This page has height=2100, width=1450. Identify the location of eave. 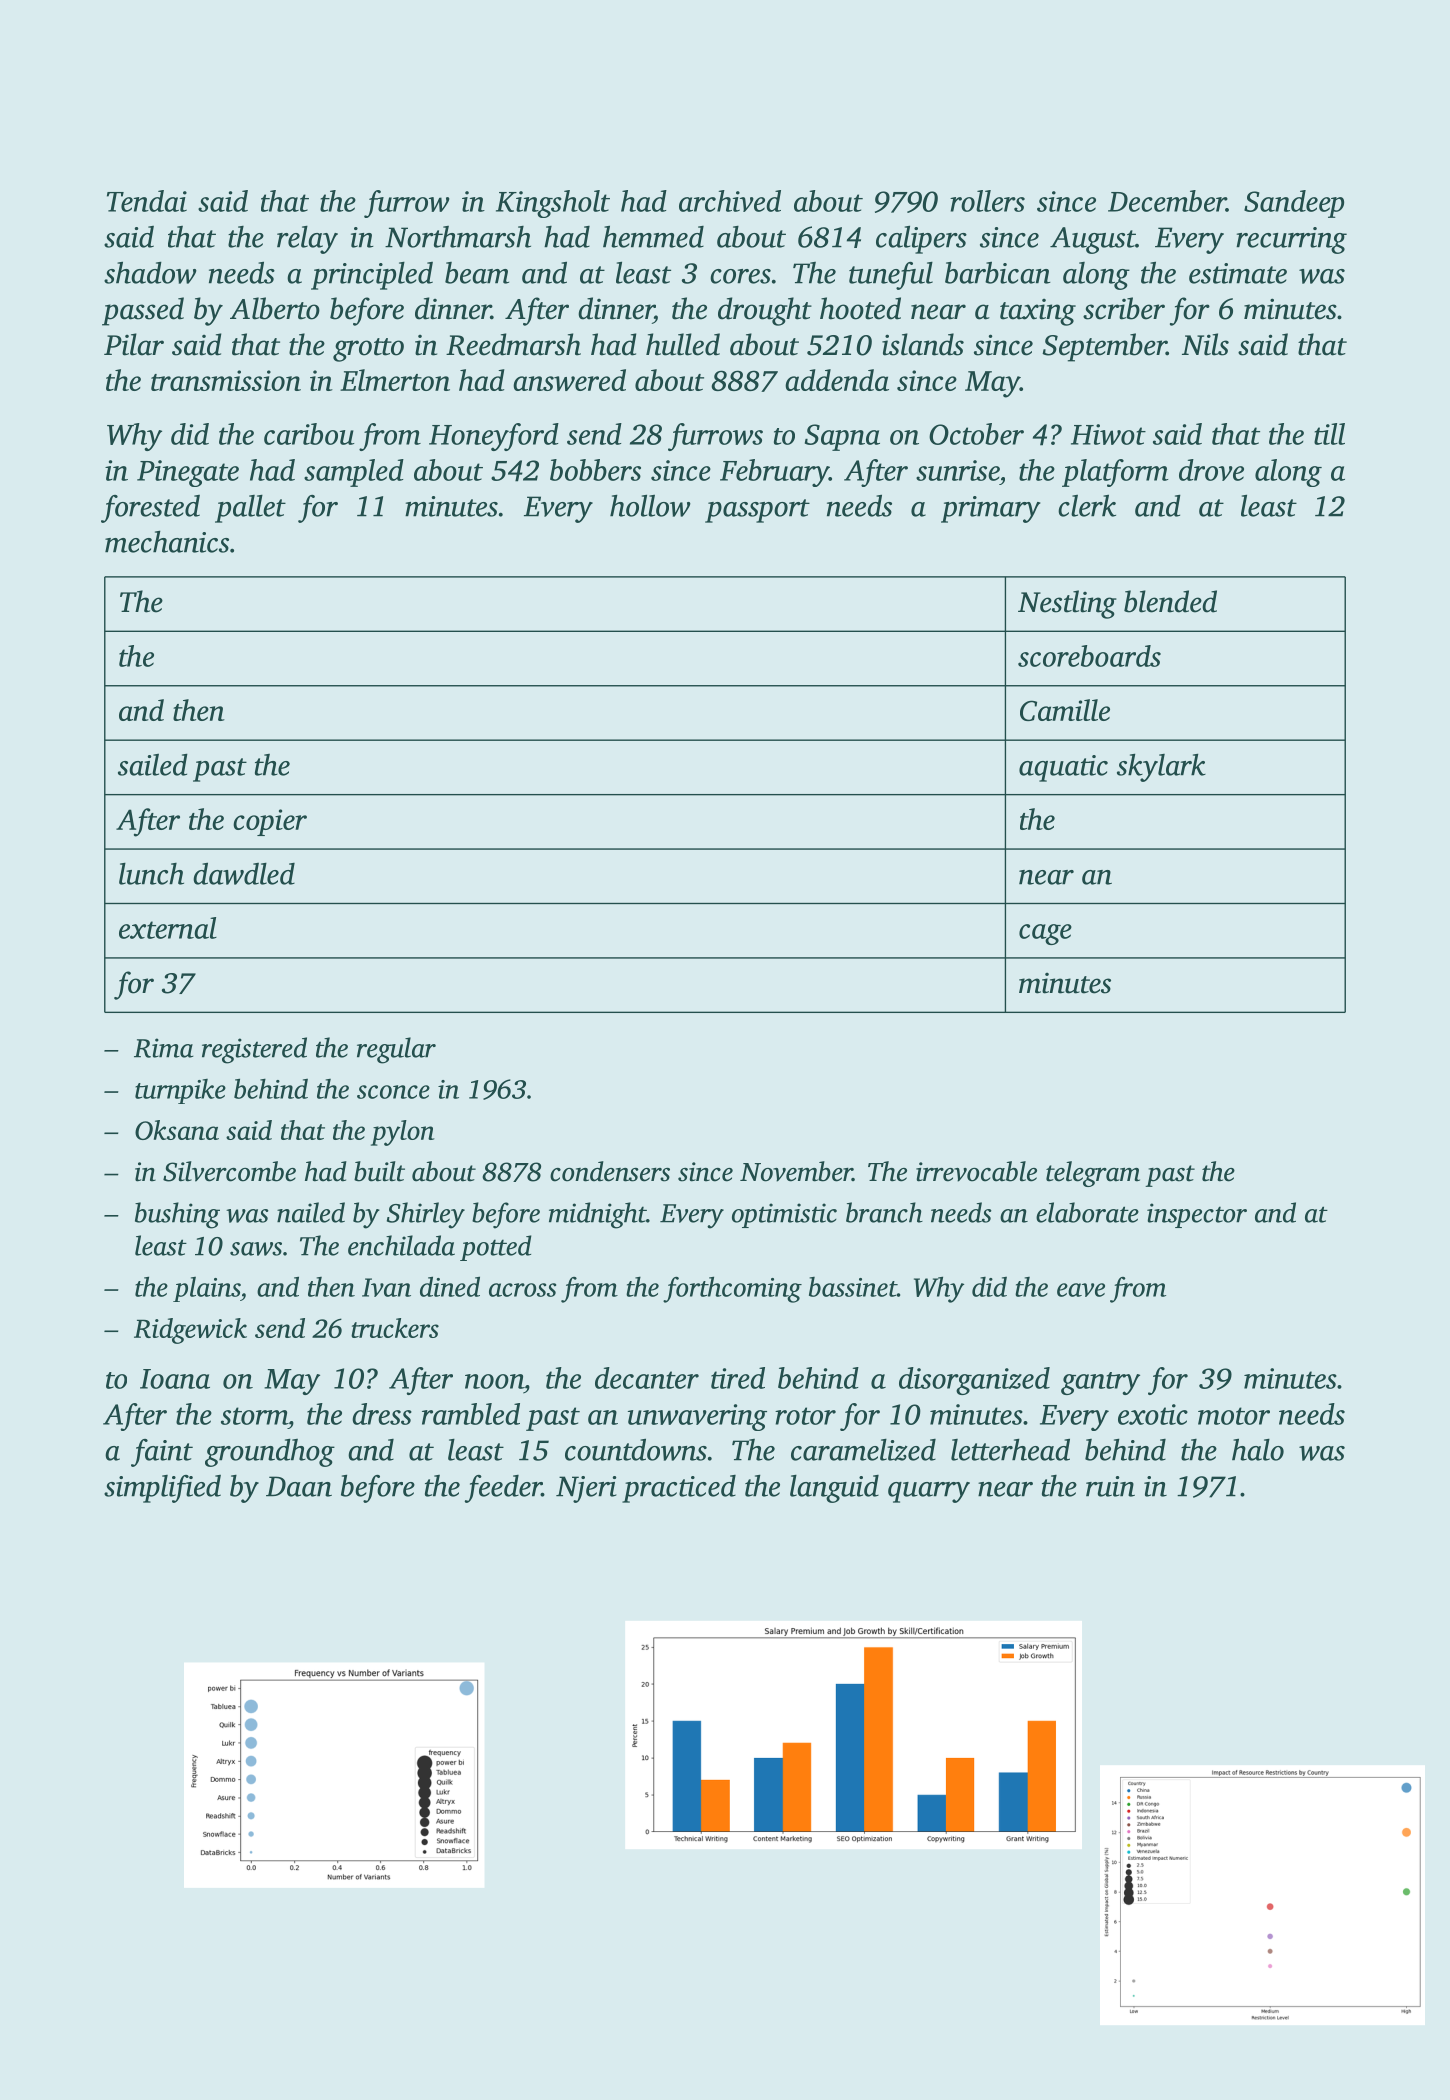
(1081, 1290).
